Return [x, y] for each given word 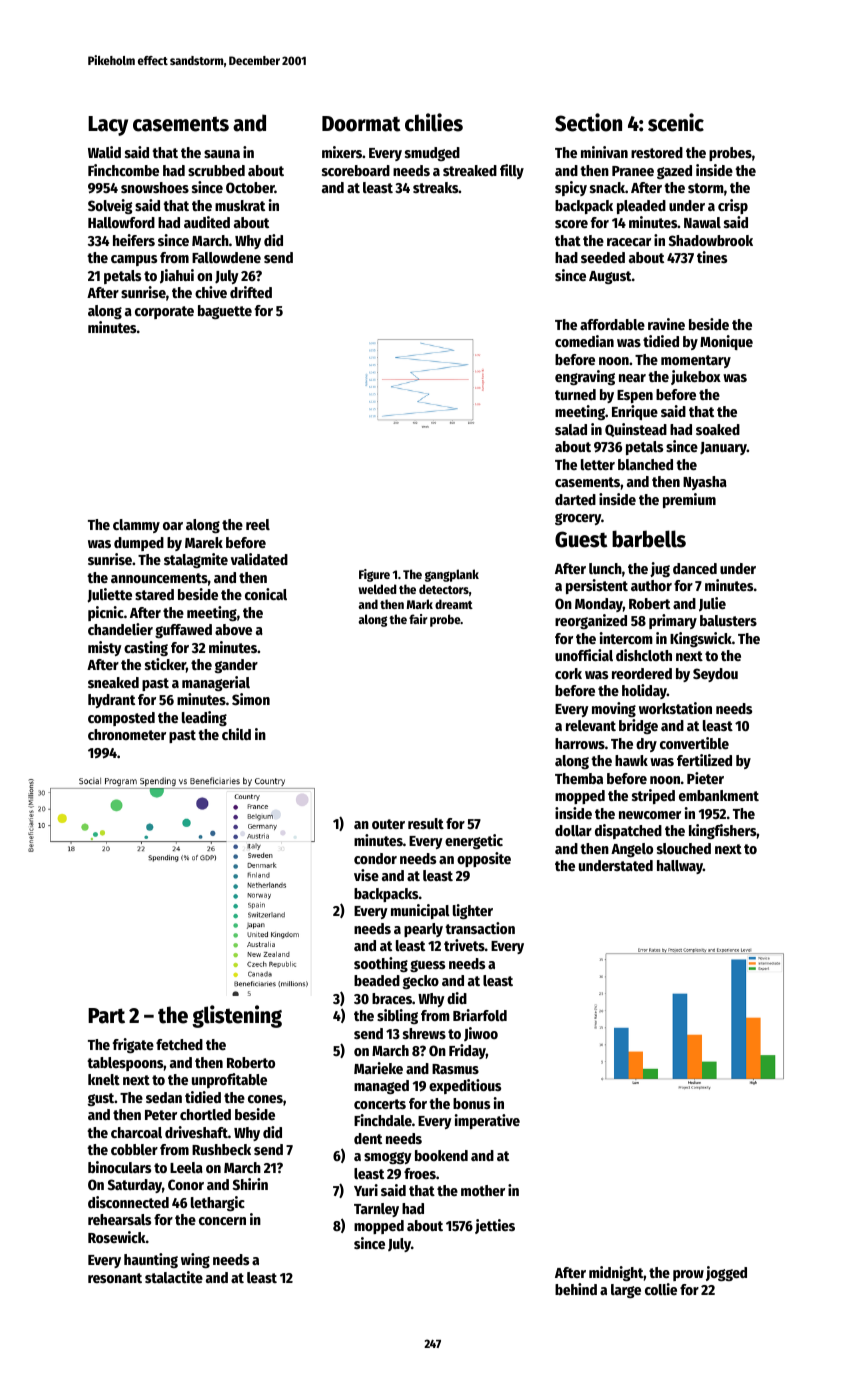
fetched [179, 1044]
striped [653, 796]
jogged [726, 1273]
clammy [136, 526]
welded [377, 589]
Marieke [378, 1068]
